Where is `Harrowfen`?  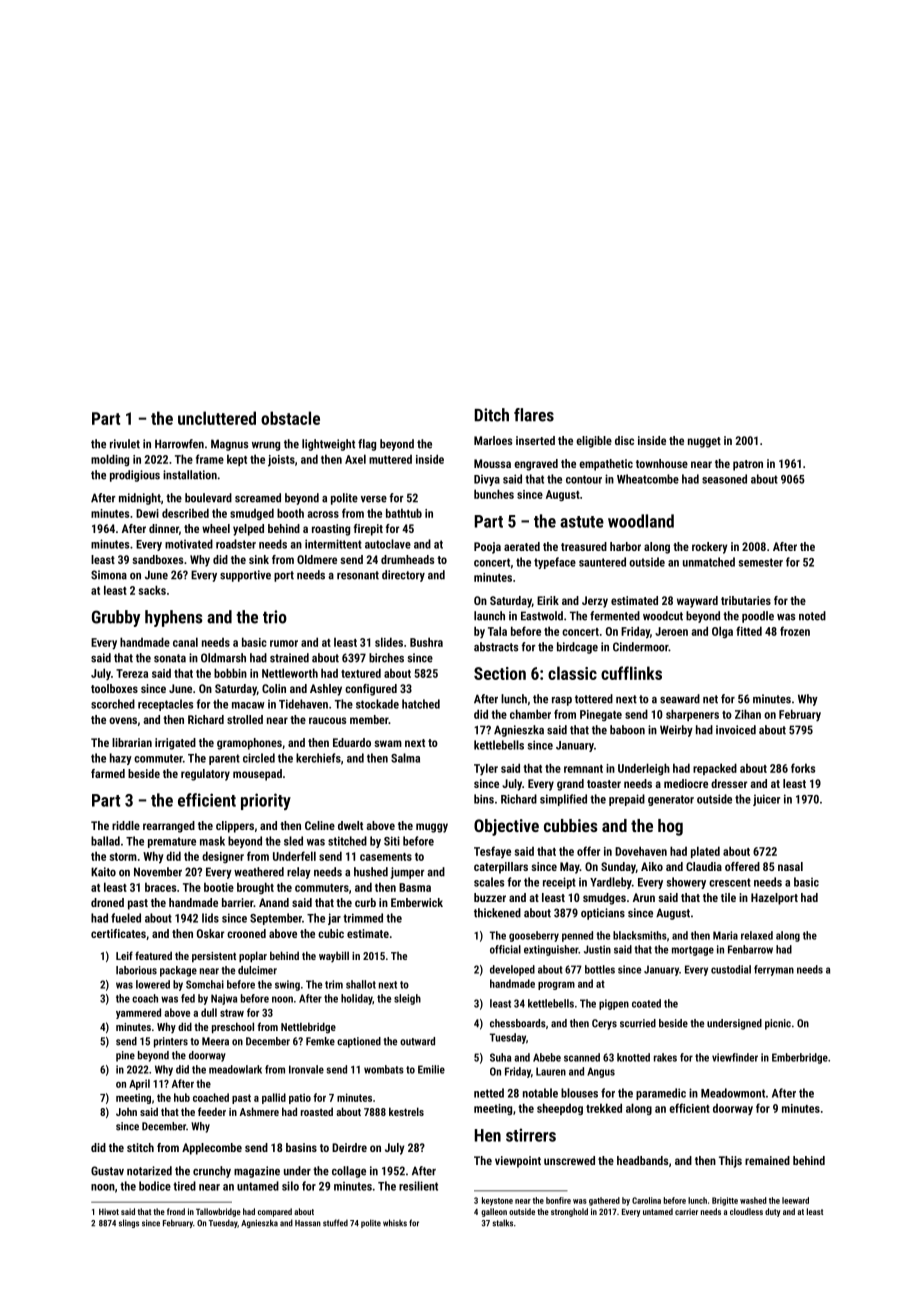
Harrowfen is located at coordinates (179, 444).
